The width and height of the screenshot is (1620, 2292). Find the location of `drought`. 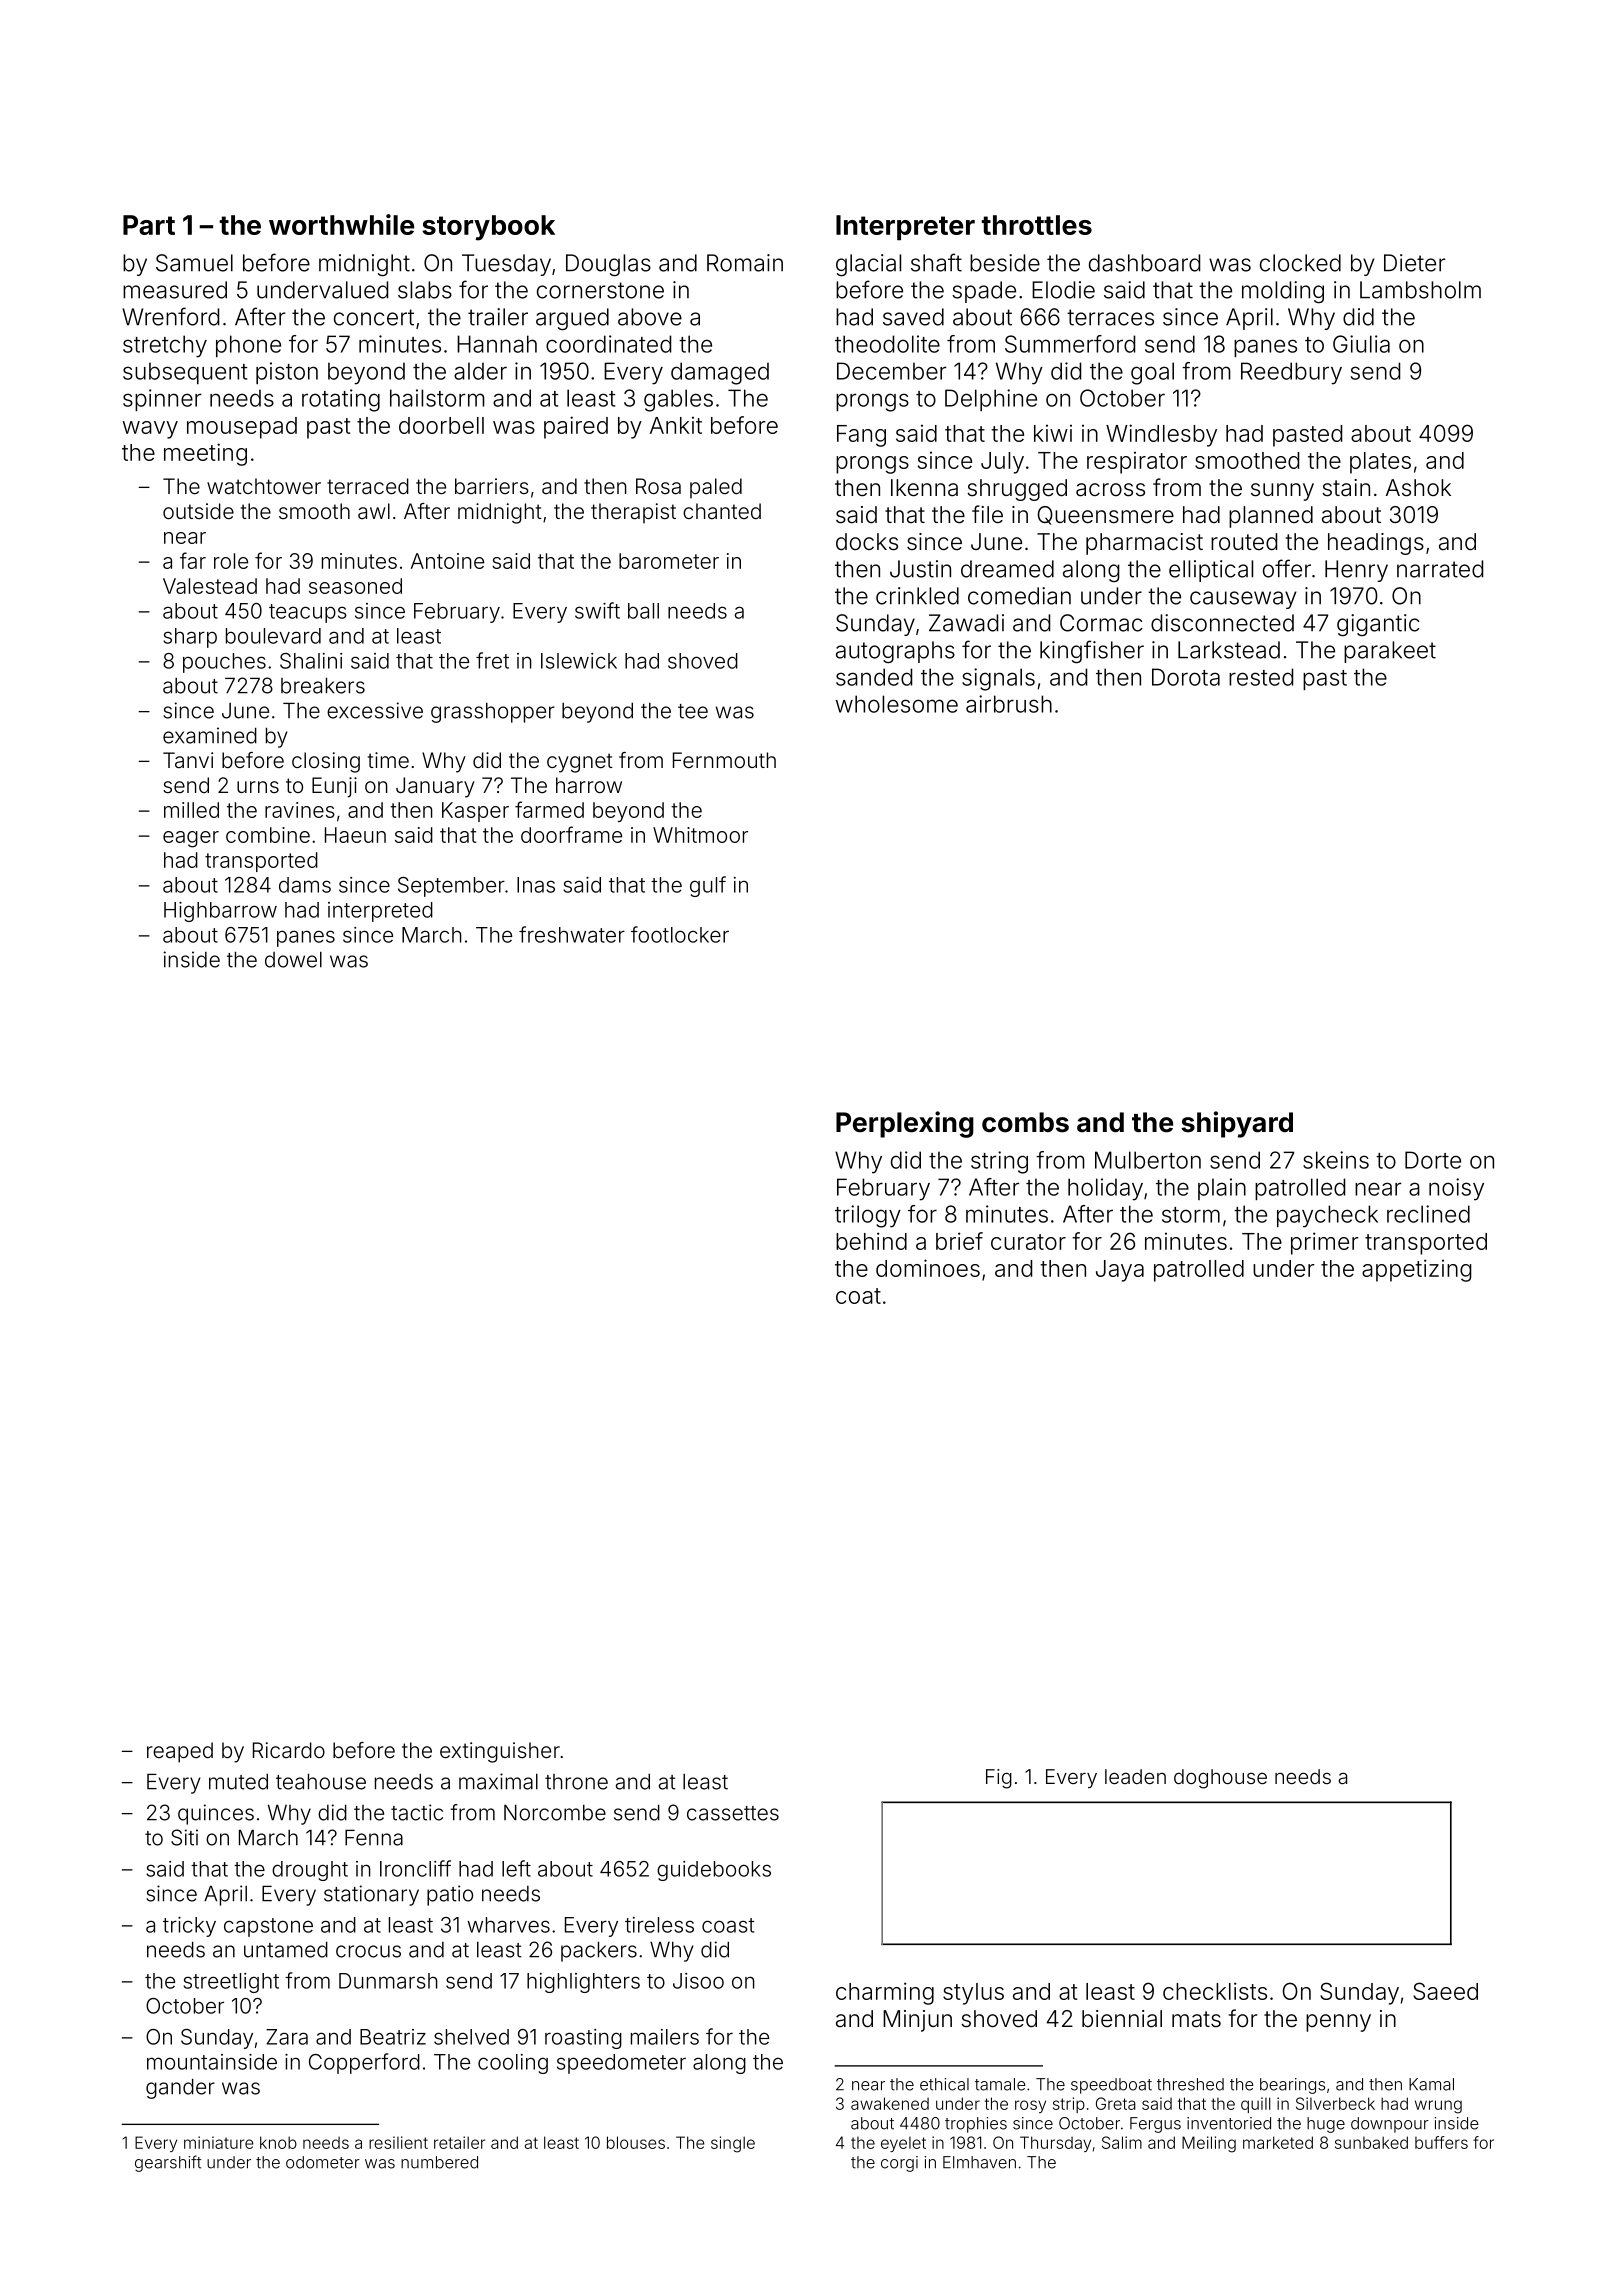

drought is located at coordinates (310, 1871).
